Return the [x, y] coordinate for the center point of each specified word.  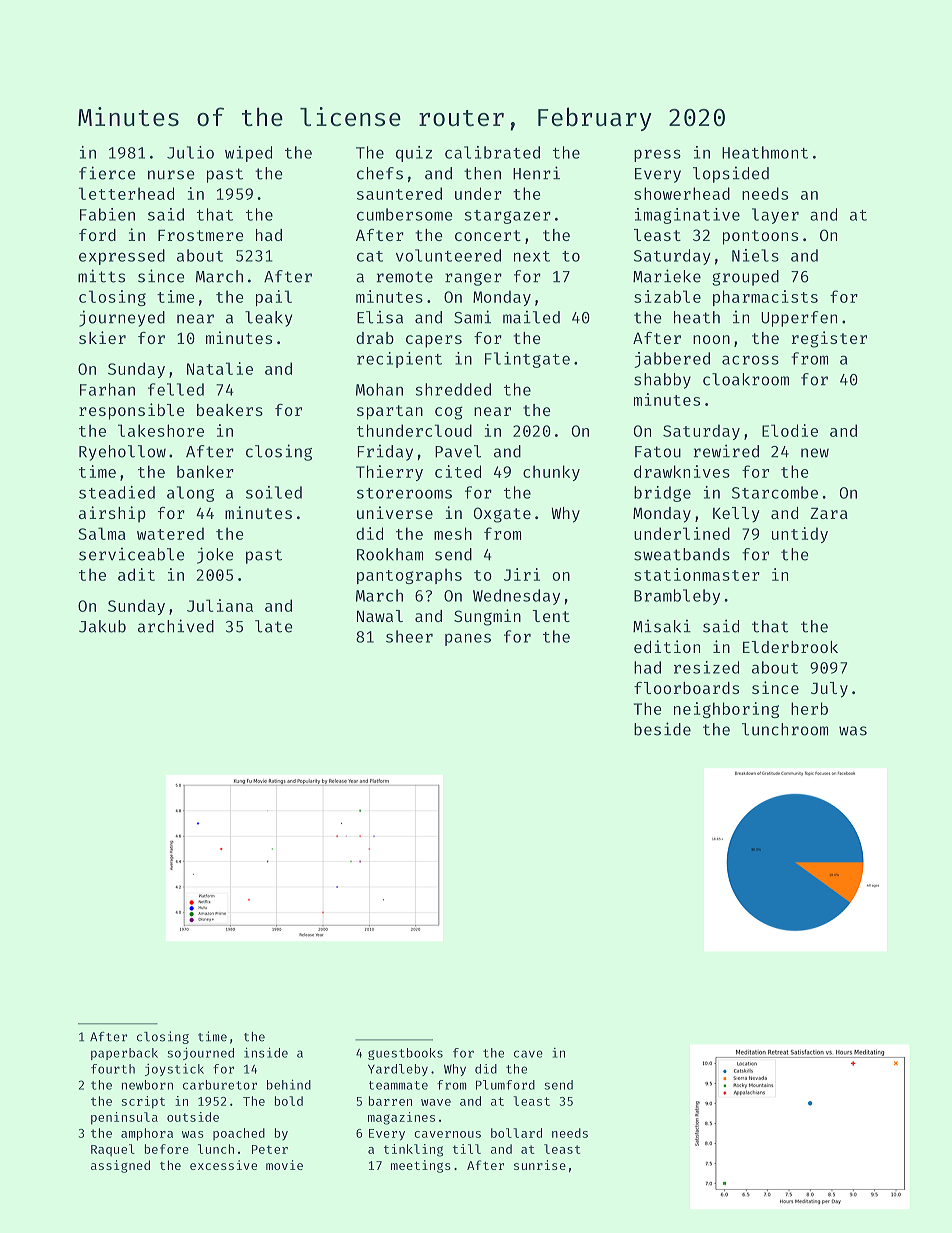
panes [468, 639]
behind [289, 1084]
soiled [274, 492]
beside [662, 729]
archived [176, 626]
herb [809, 708]
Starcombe [775, 492]
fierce [107, 173]
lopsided [731, 174]
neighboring [726, 710]
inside [266, 1052]
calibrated [492, 152]
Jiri [522, 574]
